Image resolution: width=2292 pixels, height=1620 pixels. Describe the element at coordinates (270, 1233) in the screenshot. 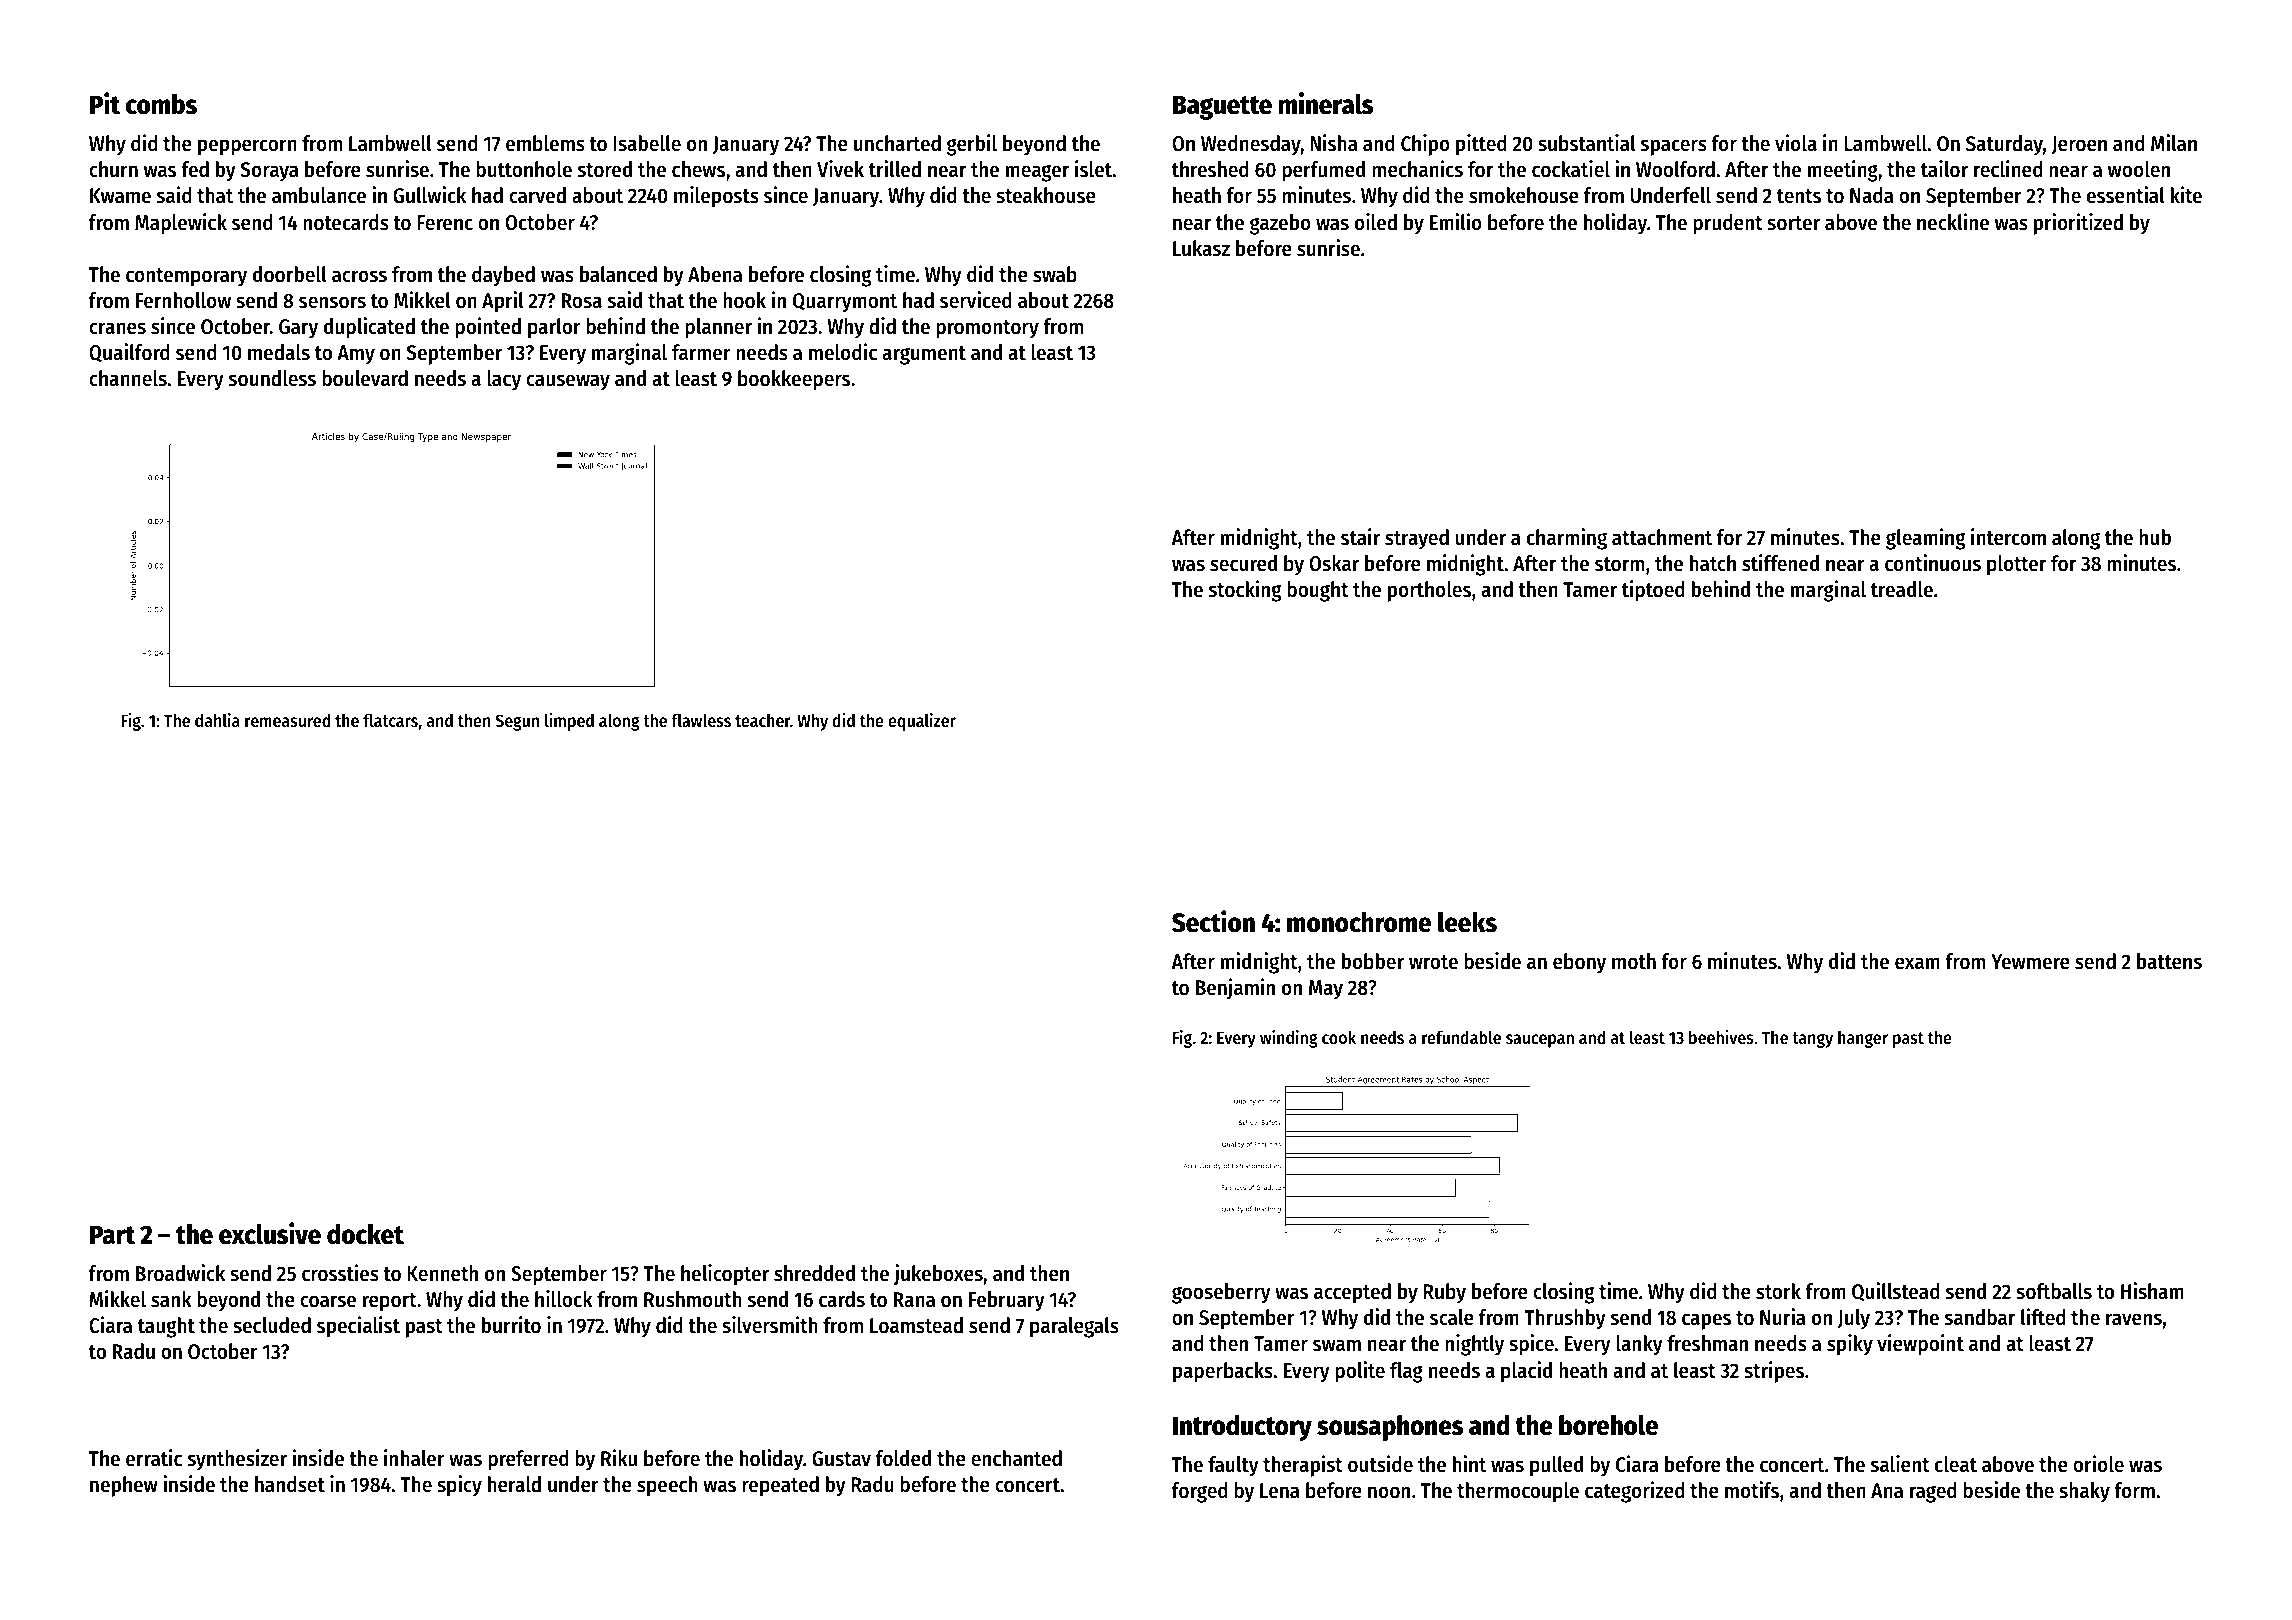

I see `exclusive` at that location.
